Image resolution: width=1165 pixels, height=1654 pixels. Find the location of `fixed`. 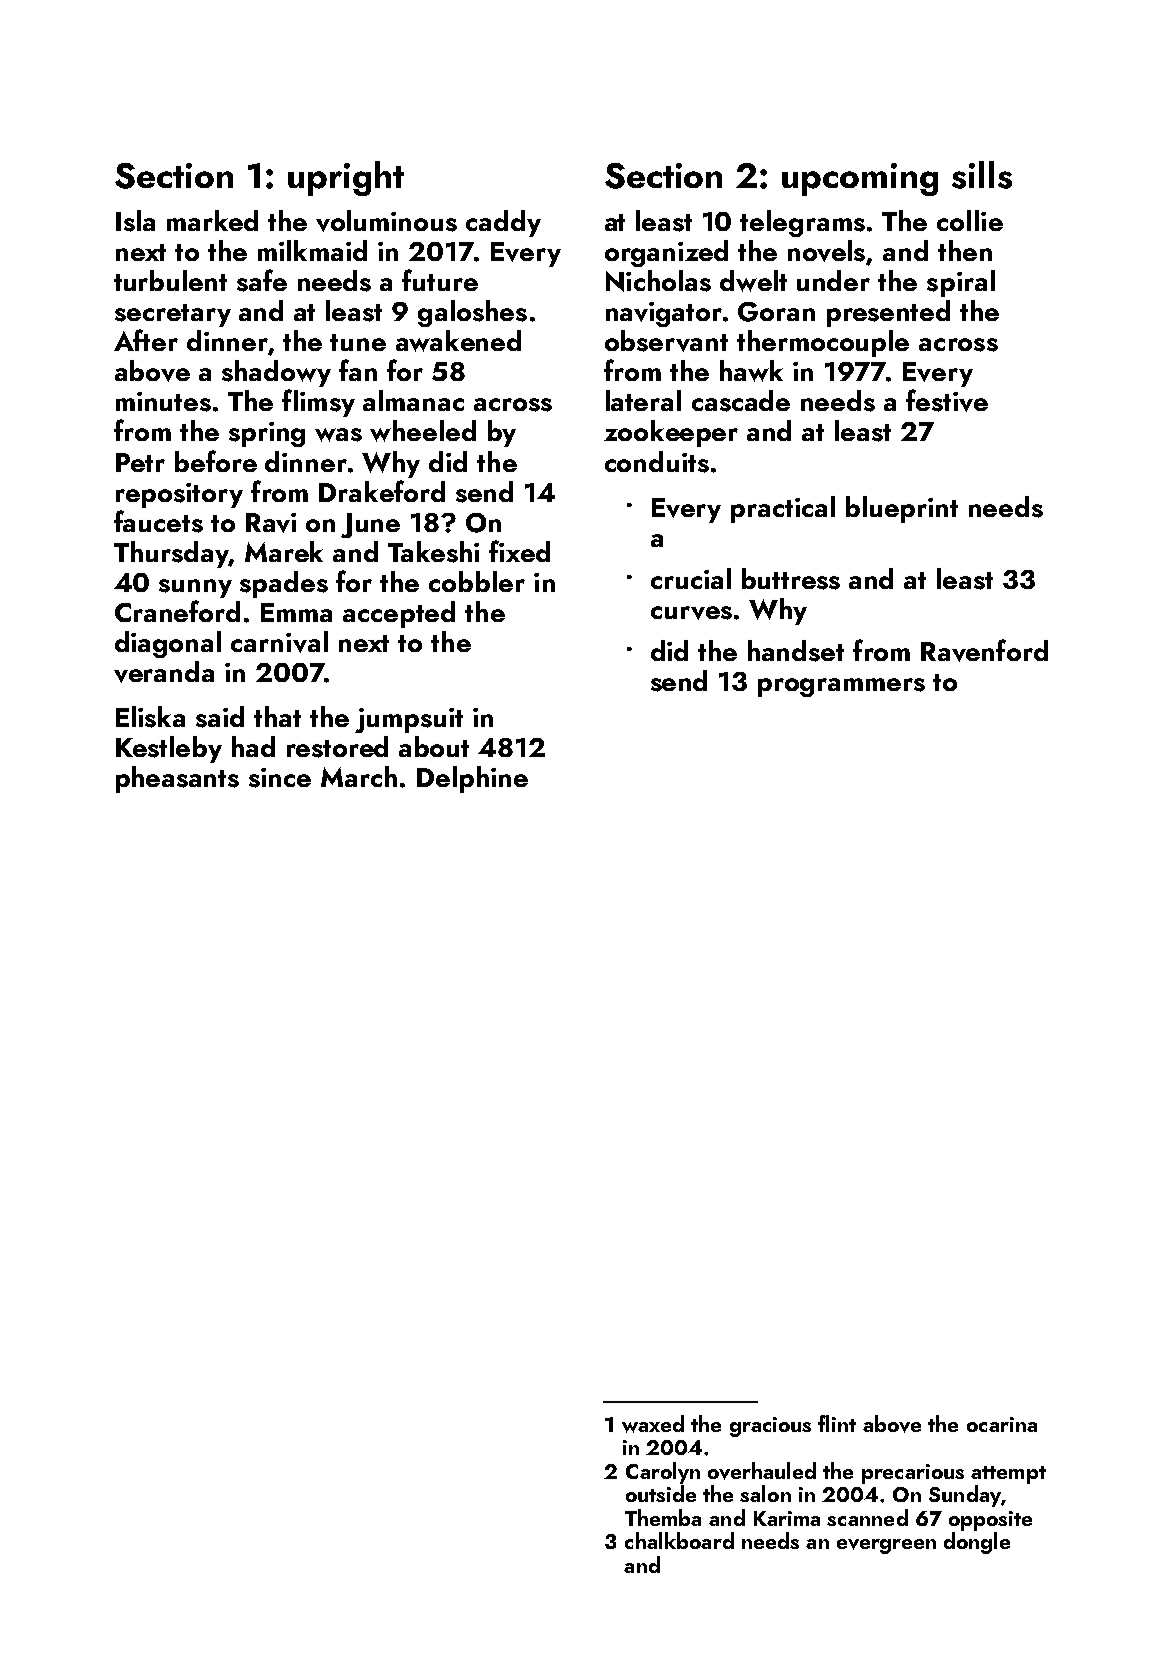

fixed is located at coordinates (519, 551).
